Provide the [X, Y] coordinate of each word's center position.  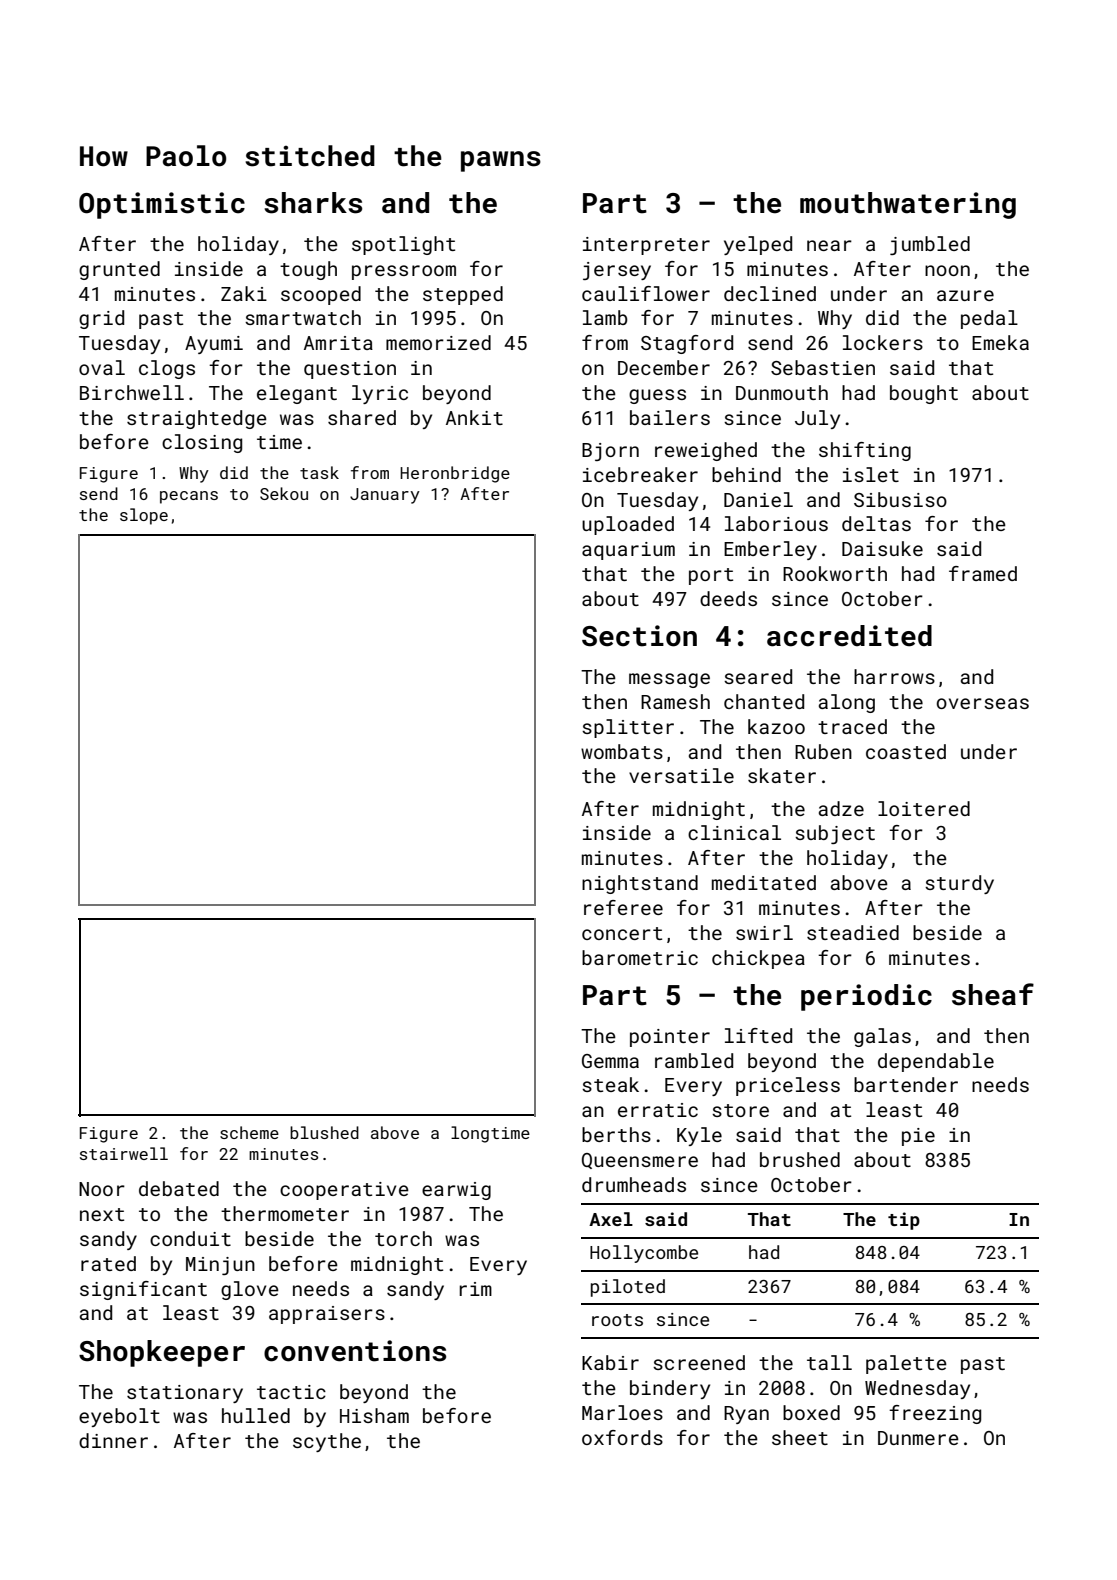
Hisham [374, 1415]
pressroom [404, 272]
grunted [119, 270]
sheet [800, 1437]
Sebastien [823, 367]
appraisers [327, 1315]
